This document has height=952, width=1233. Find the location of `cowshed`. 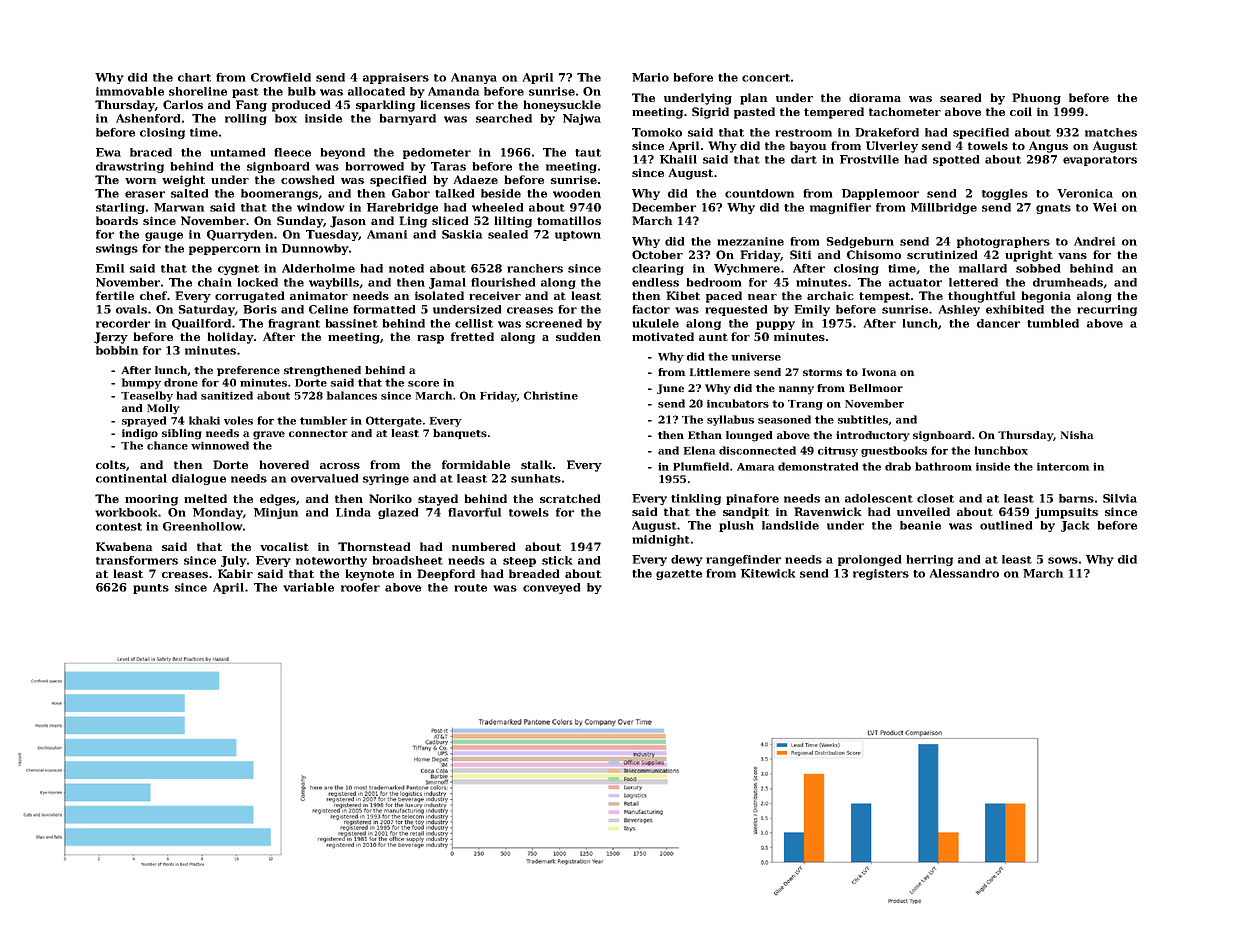

cowshed is located at coordinates (308, 179).
